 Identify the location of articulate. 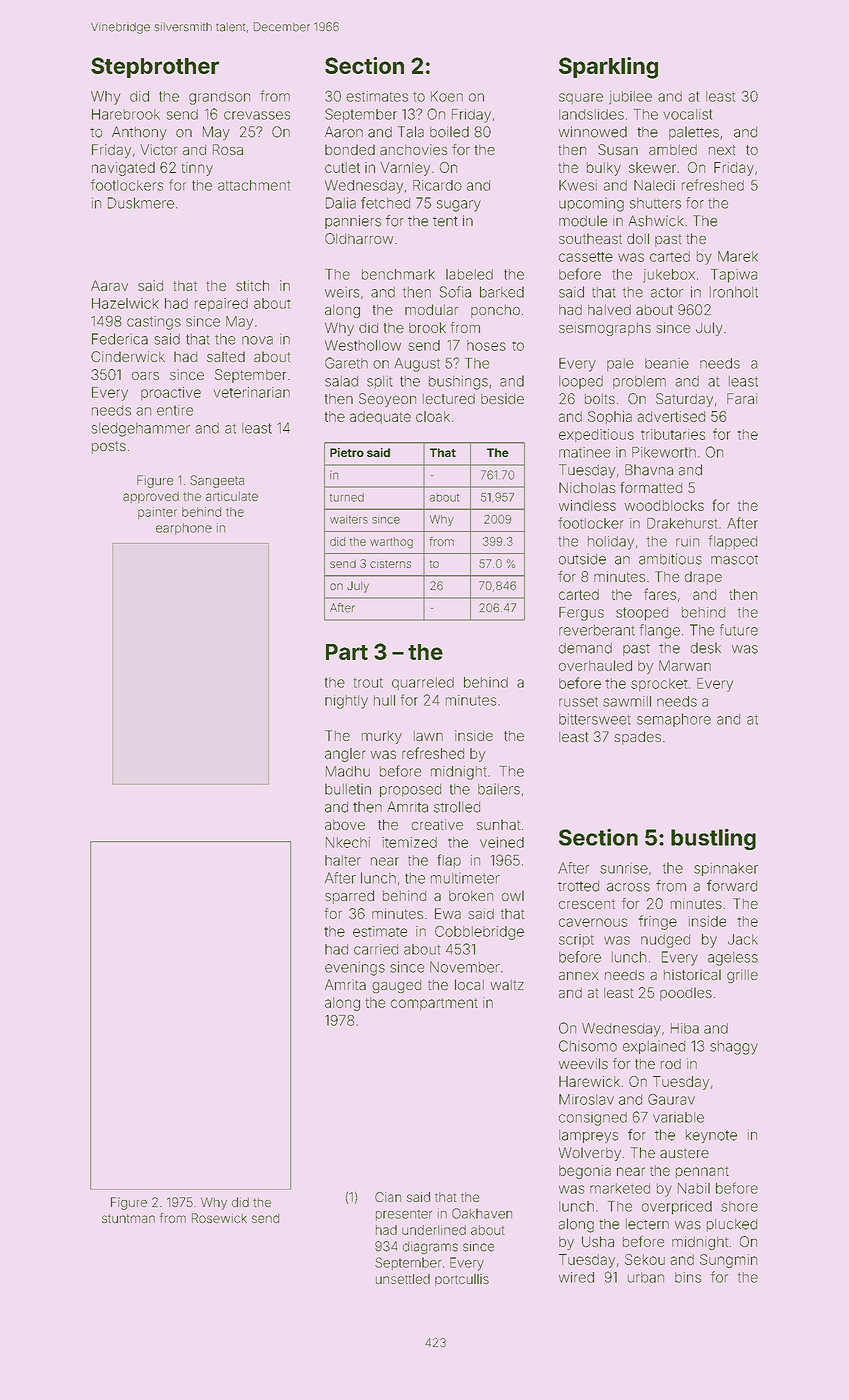
(232, 496).
